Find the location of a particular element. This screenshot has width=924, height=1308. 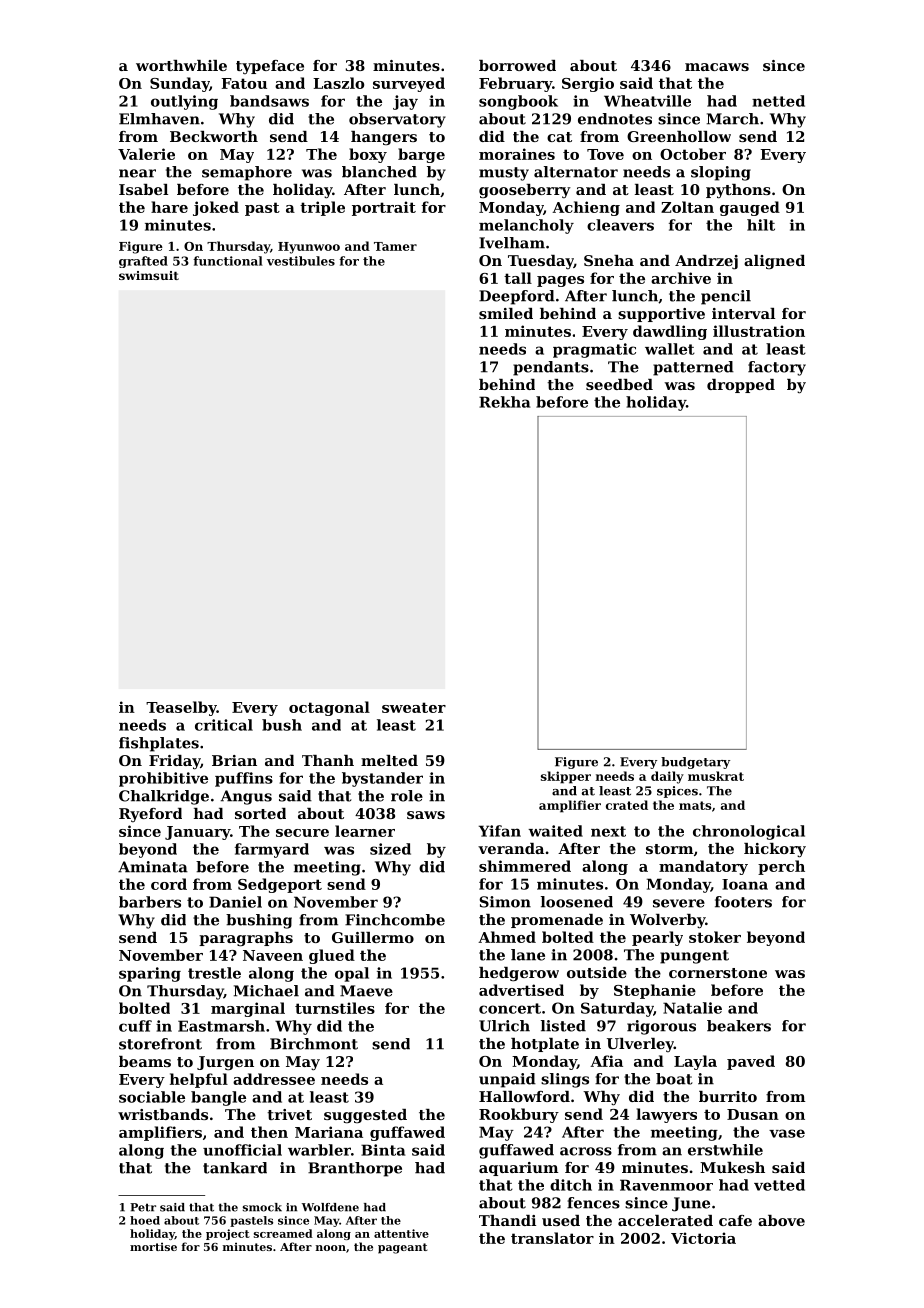

Petr is located at coordinates (143, 1207).
